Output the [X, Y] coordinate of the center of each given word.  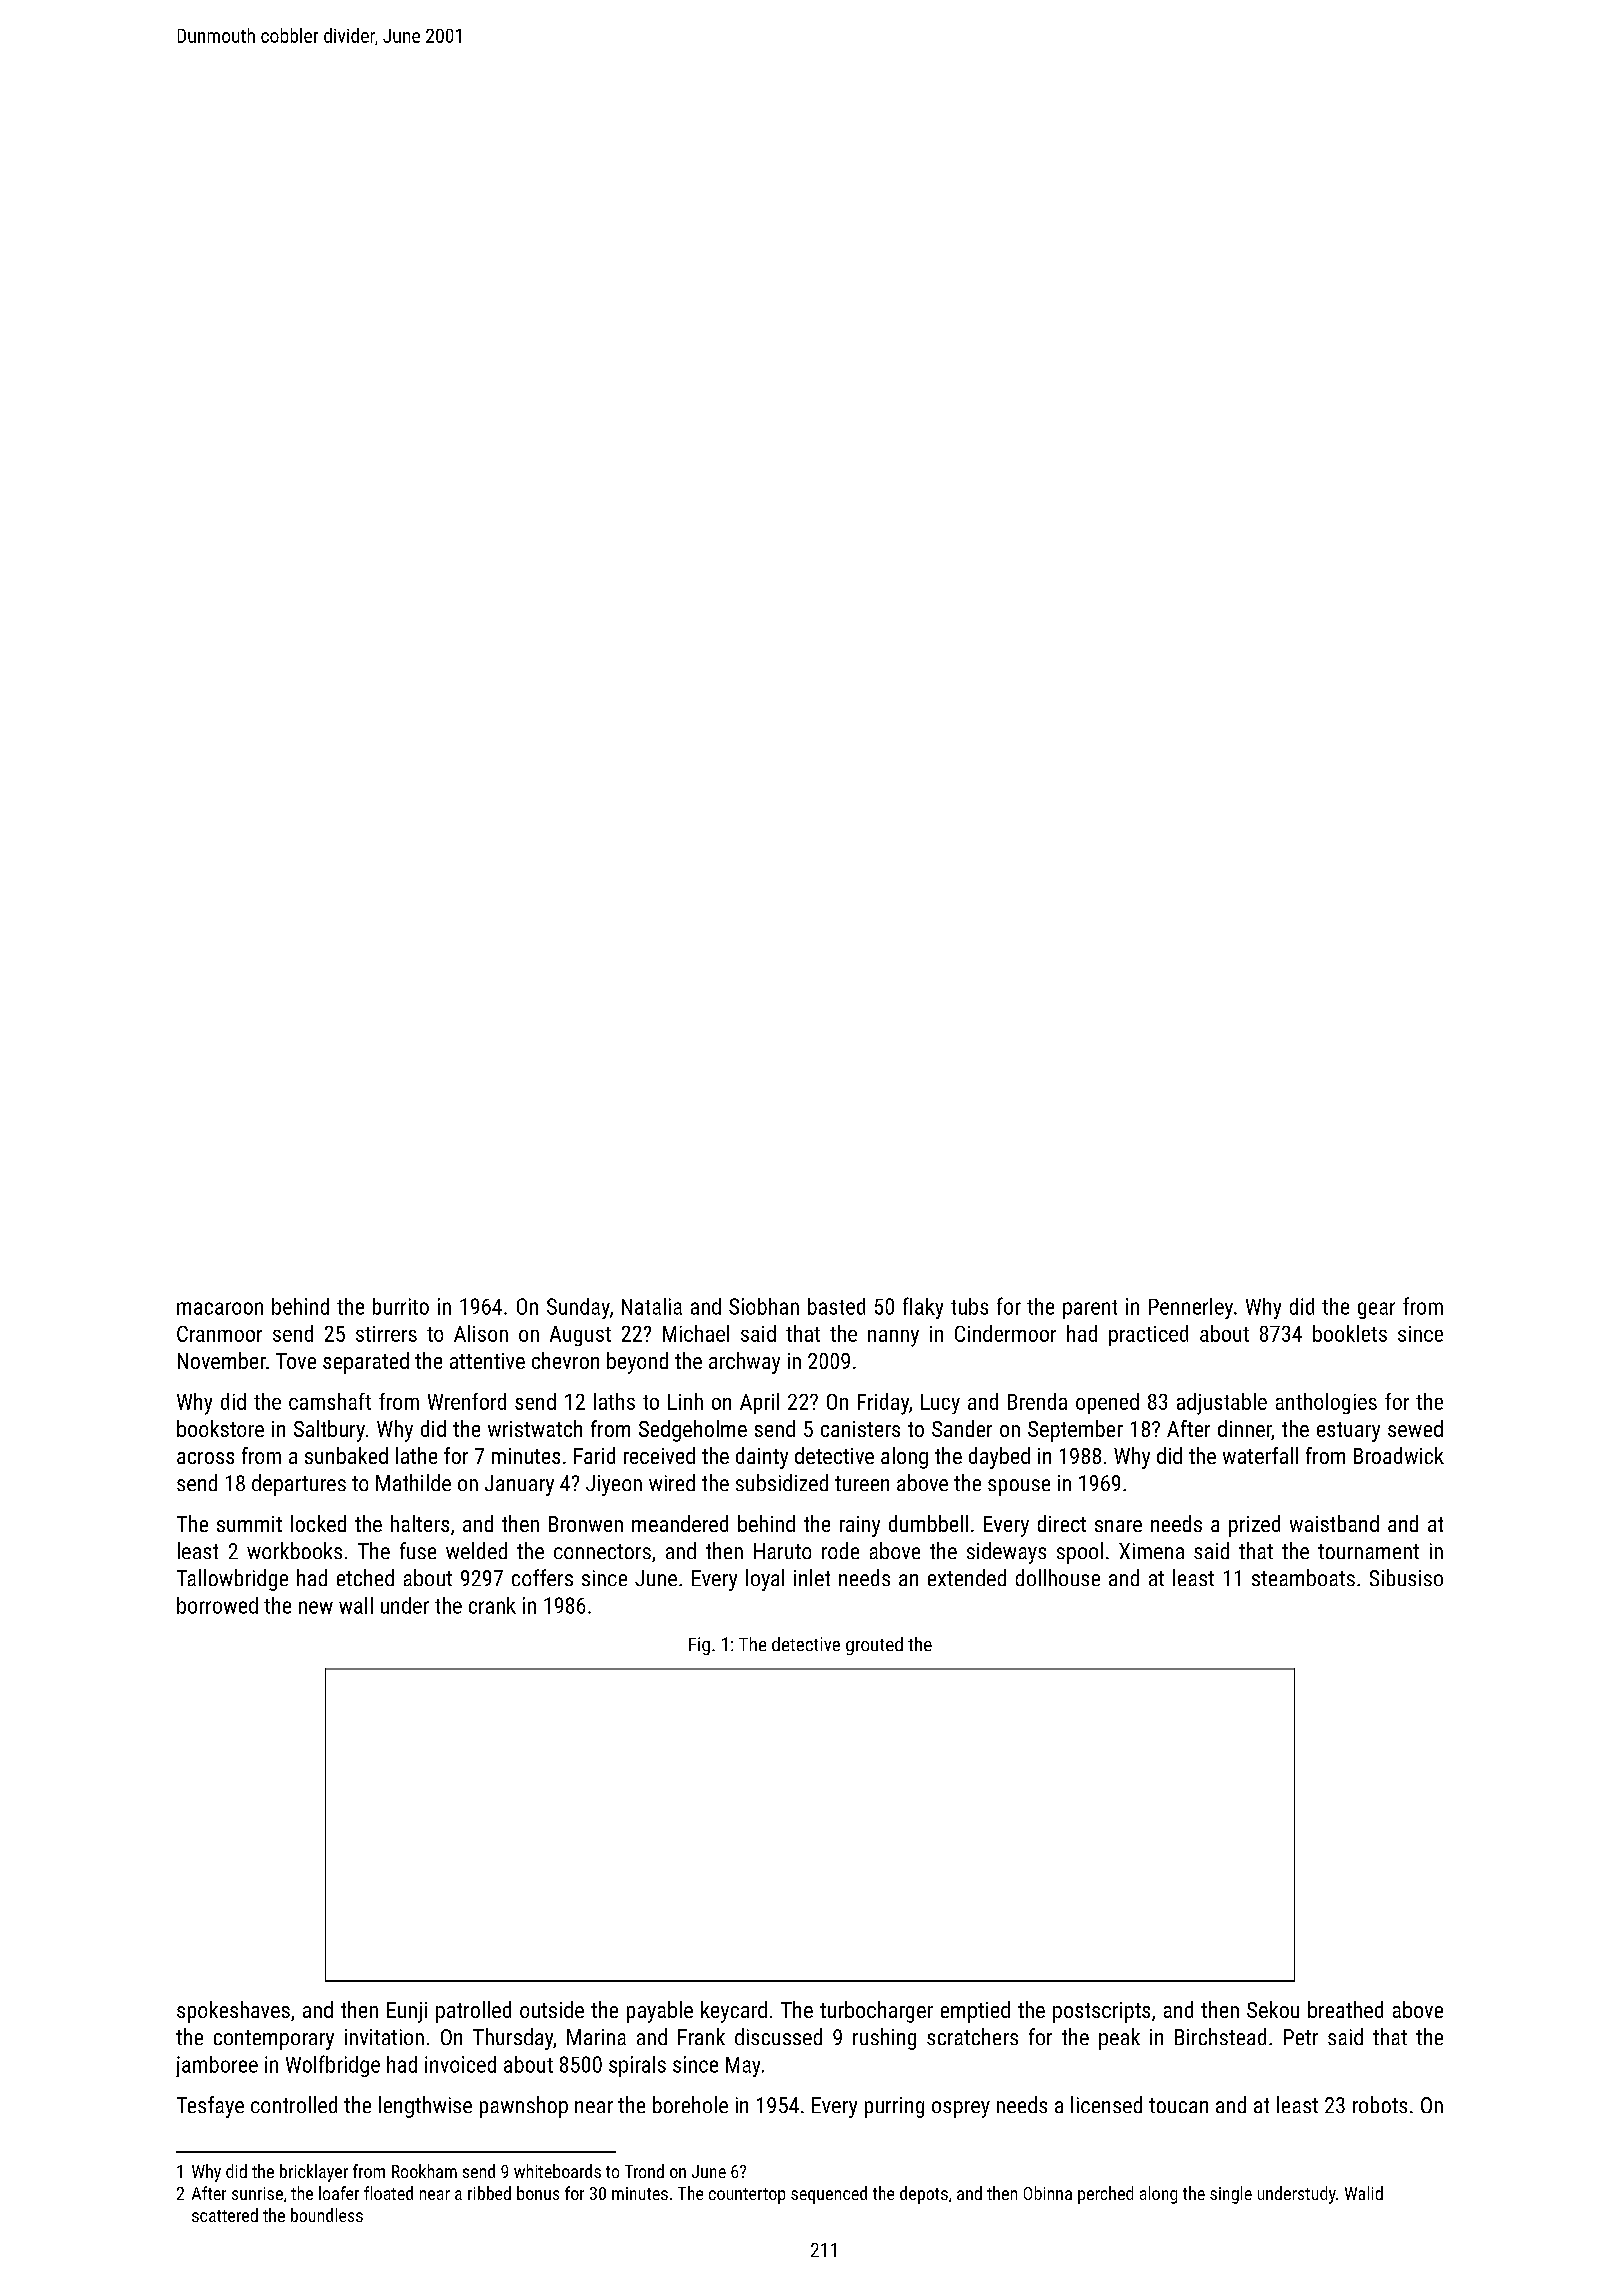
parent [1090, 1309]
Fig [699, 1646]
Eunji [407, 2012]
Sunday [578, 1308]
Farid [594, 1455]
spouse [1019, 1487]
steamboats [1303, 1577]
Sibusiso [1406, 1577]
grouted [874, 1646]
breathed [1345, 2009]
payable [660, 2012]
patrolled [473, 2012]
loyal [765, 1580]
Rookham [424, 2171]
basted [836, 1306]
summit [249, 1524]
